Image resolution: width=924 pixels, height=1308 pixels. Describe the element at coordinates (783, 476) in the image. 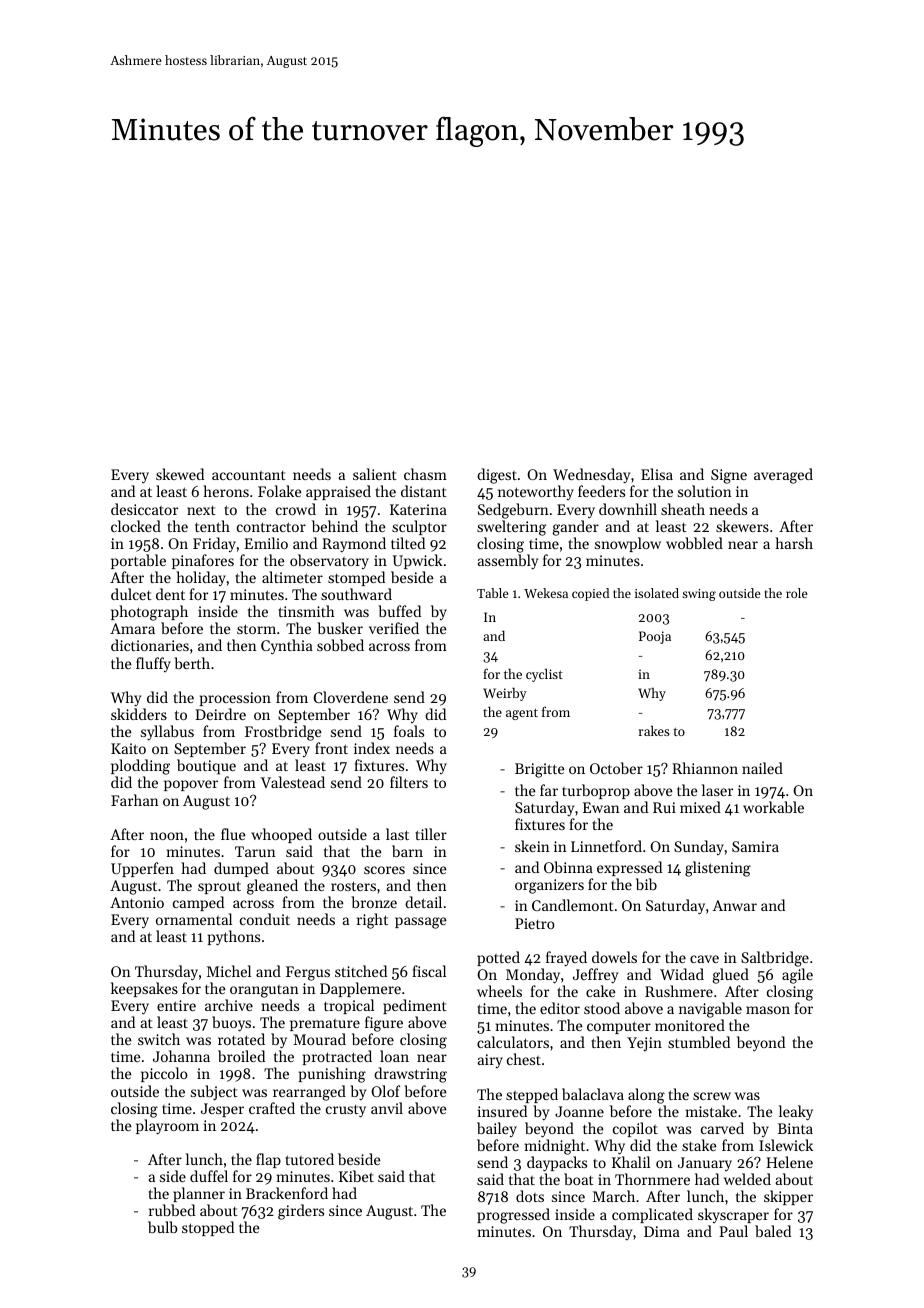

I see `averaged` at that location.
